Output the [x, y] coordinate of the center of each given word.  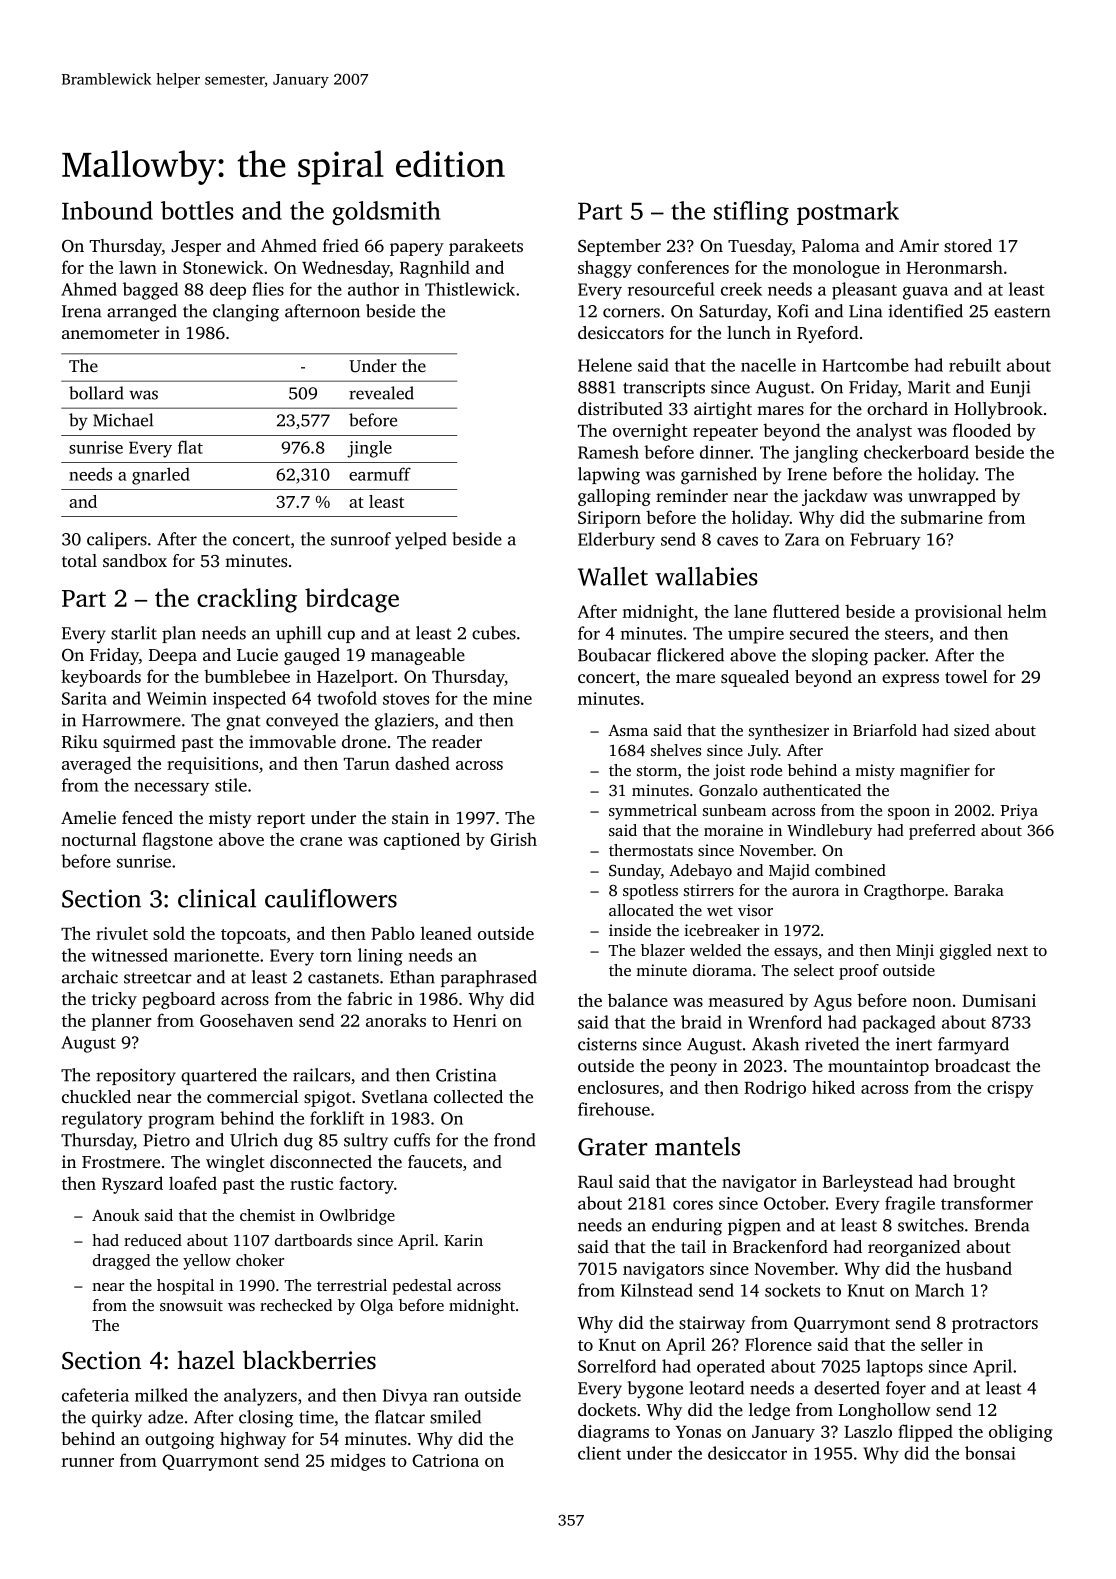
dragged [121, 1262]
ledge [769, 1411]
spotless [650, 892]
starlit [134, 633]
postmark [848, 213]
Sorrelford [617, 1366]
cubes [494, 633]
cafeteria [95, 1395]
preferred [942, 832]
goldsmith [386, 213]
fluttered [806, 611]
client [599, 1453]
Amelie [88, 817]
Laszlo [868, 1431]
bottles [197, 210]
